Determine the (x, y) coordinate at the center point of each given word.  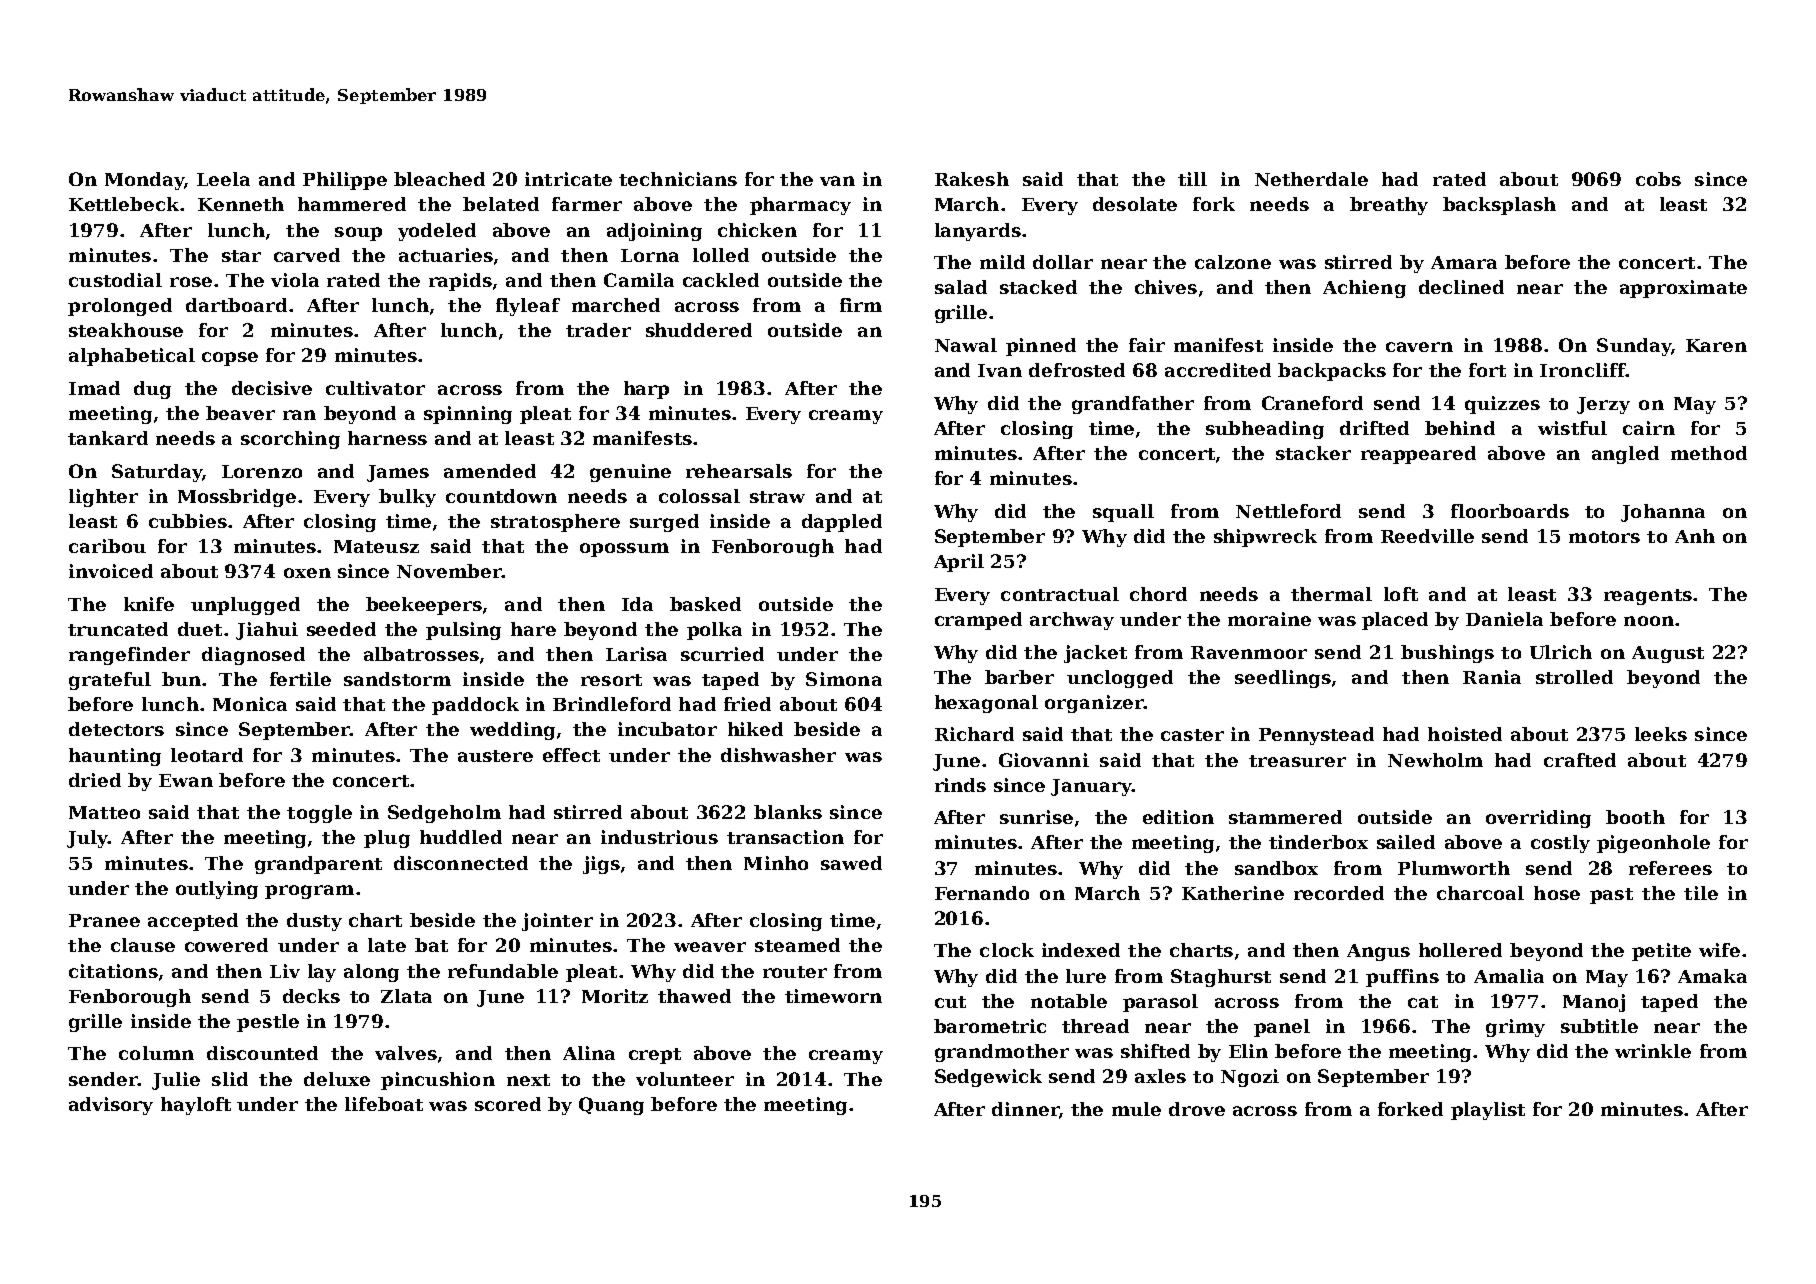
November (449, 571)
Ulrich (1561, 652)
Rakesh (972, 179)
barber (1019, 677)
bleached (439, 179)
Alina (589, 1053)
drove (1197, 1109)
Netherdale (1311, 179)
